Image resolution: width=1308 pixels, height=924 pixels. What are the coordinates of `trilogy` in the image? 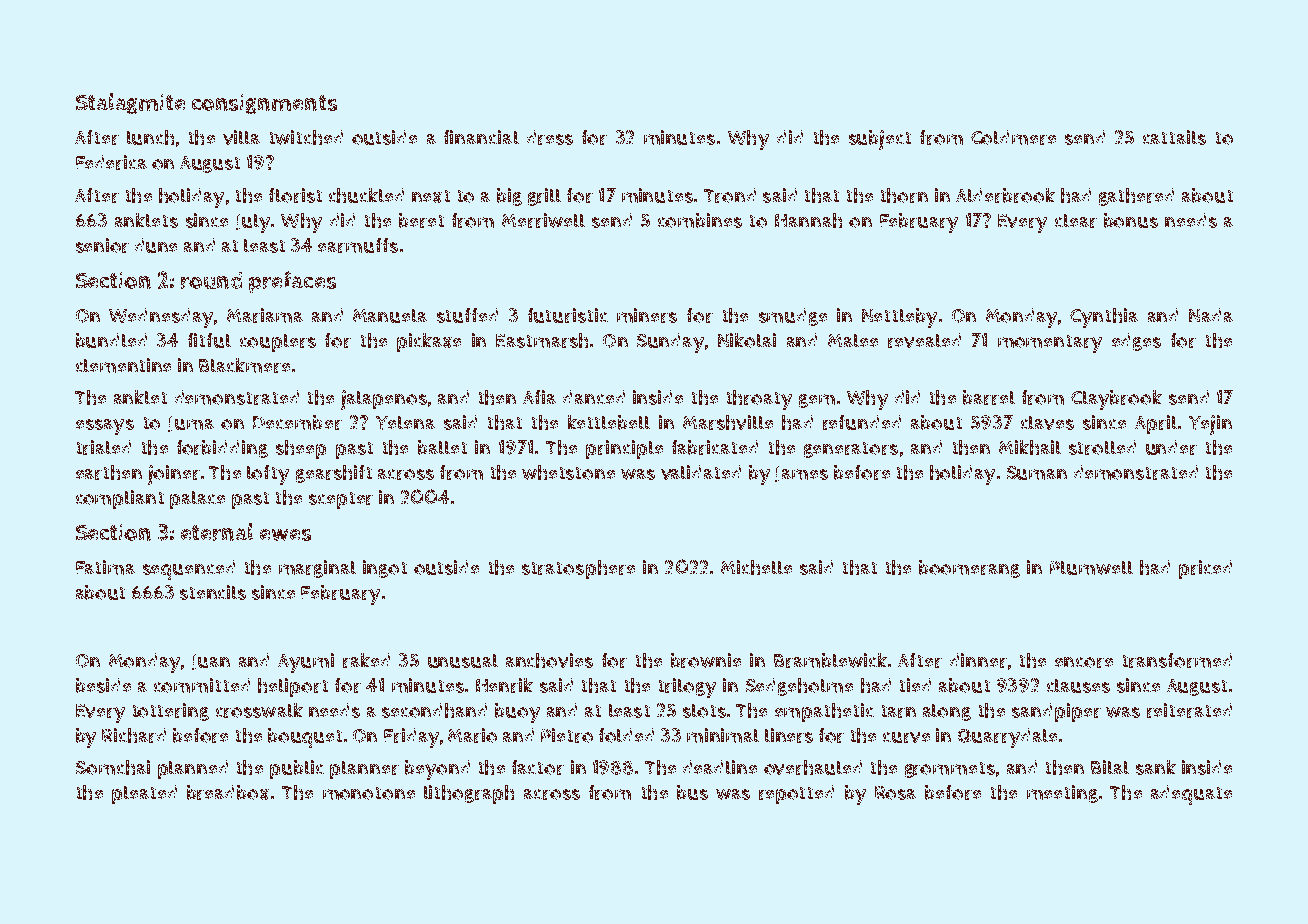 It's located at (687, 688).
